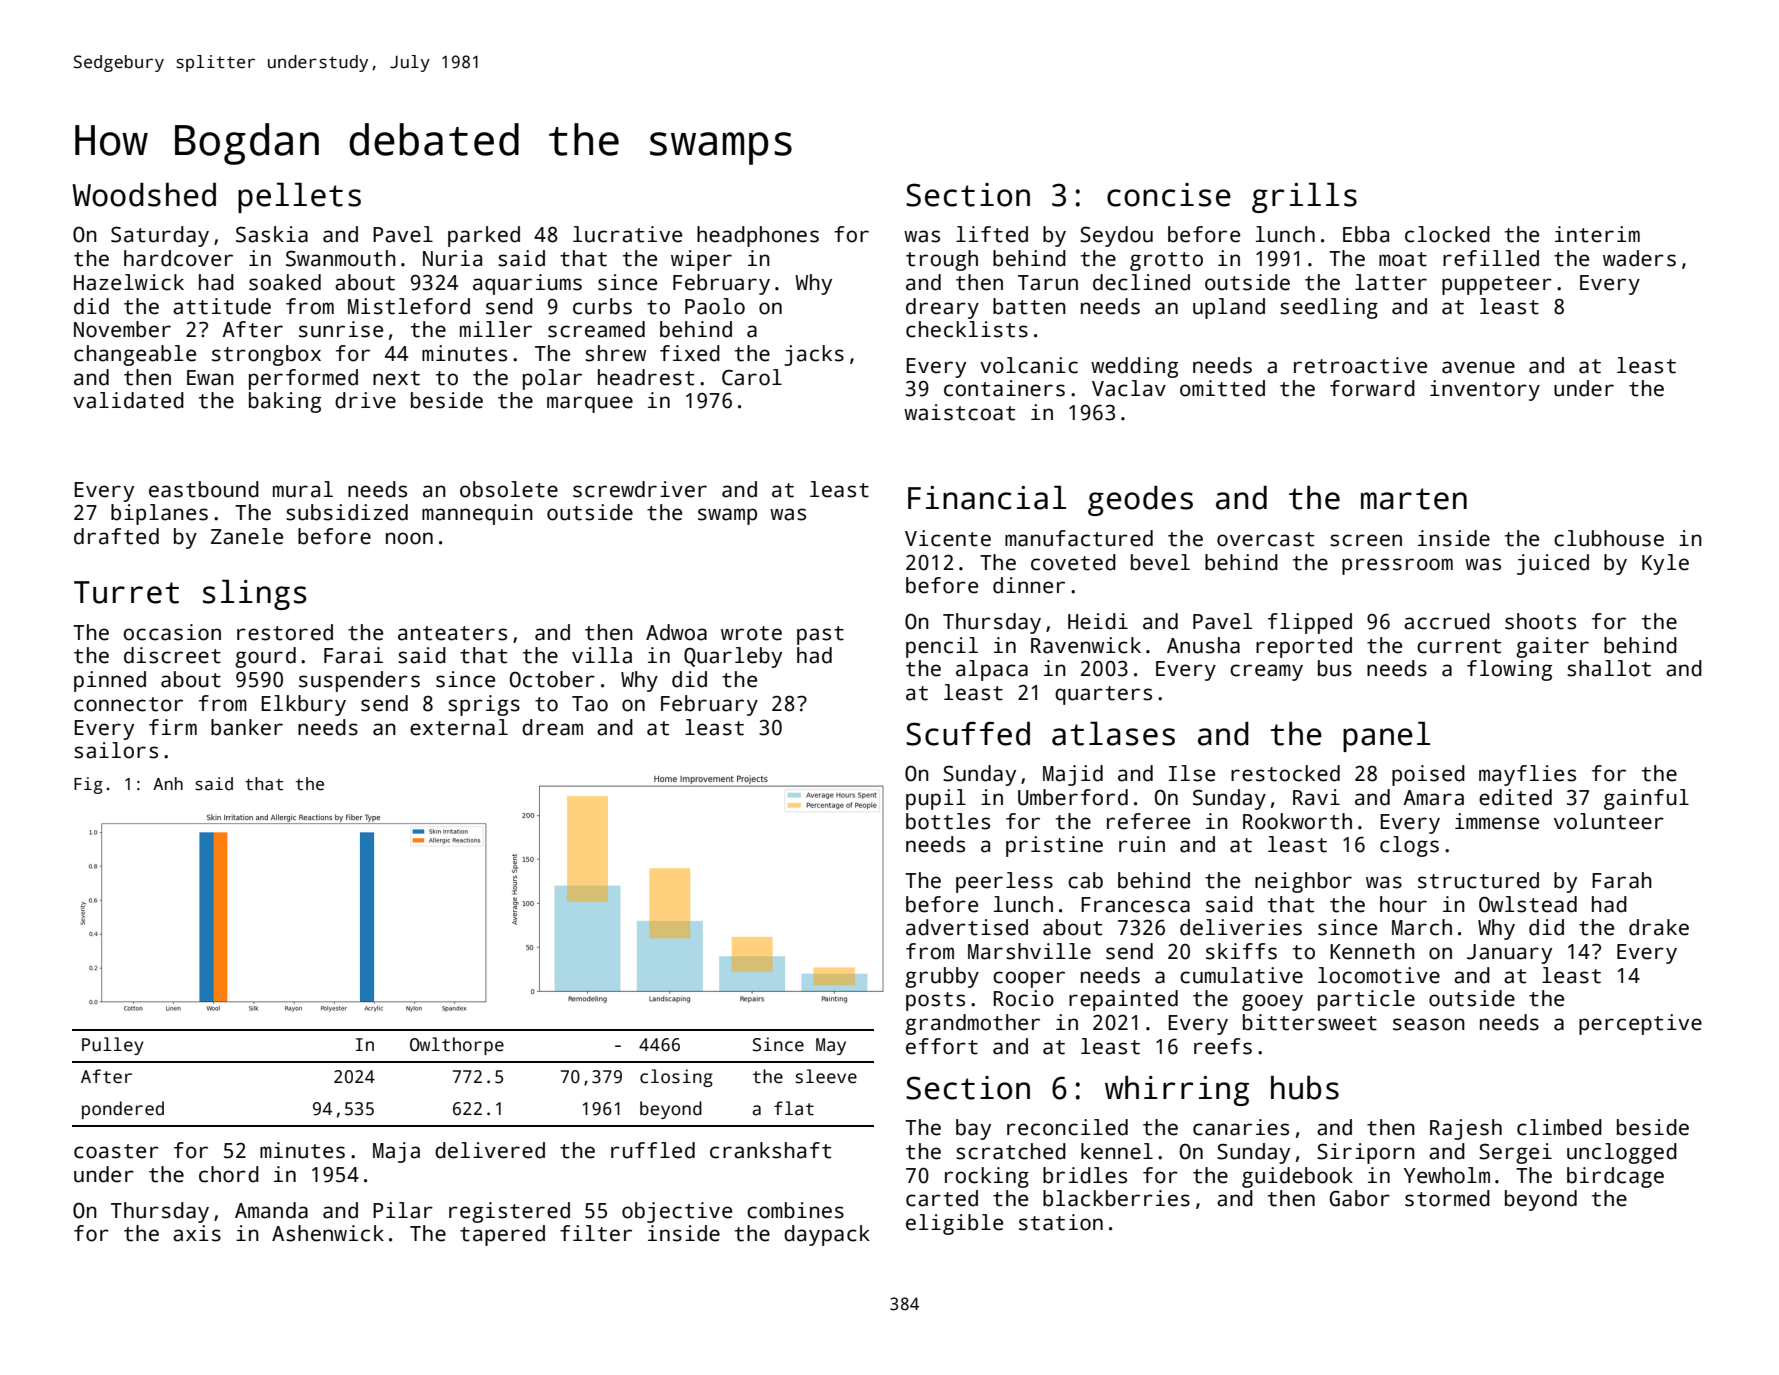  I want to click on grills, so click(1304, 197).
